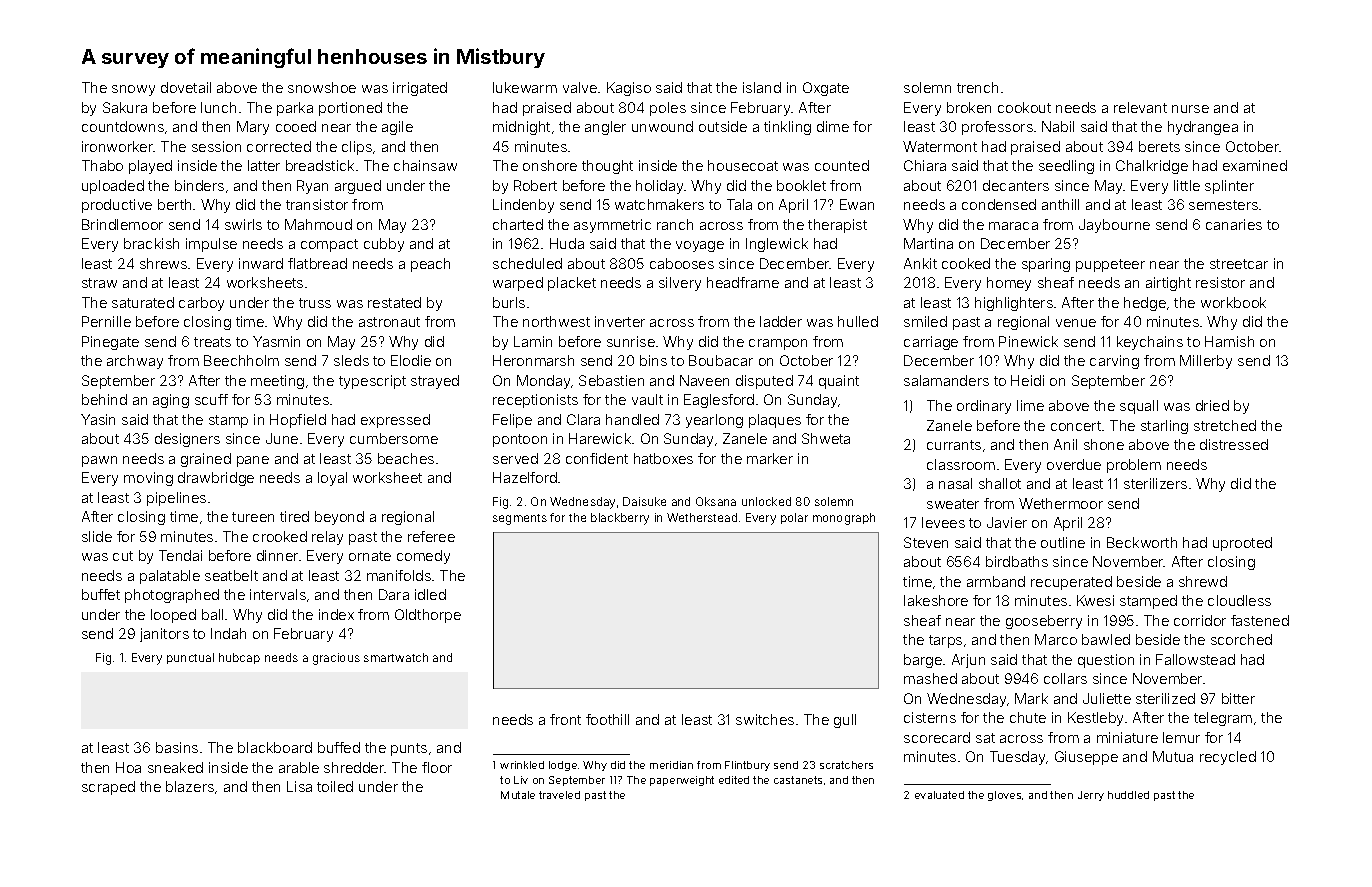 The height and width of the image is (887, 1372). Describe the element at coordinates (1134, 466) in the image. I see `problem` at that location.
